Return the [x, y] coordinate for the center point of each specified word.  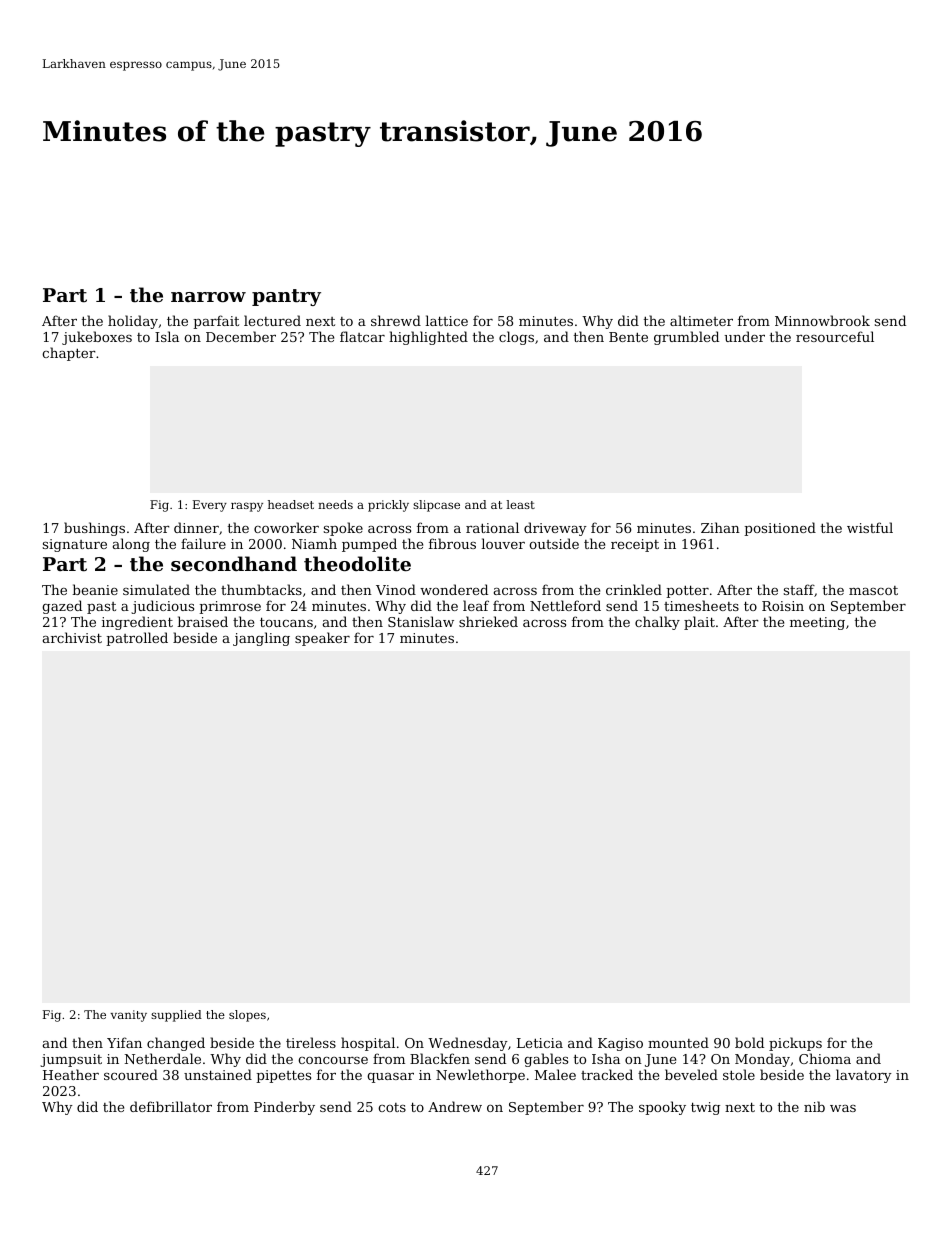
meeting [817, 623]
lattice [446, 320]
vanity [129, 1016]
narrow [208, 297]
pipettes [283, 1076]
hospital [368, 1044]
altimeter [701, 320]
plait [699, 623]
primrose [230, 607]
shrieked [488, 621]
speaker [322, 639]
